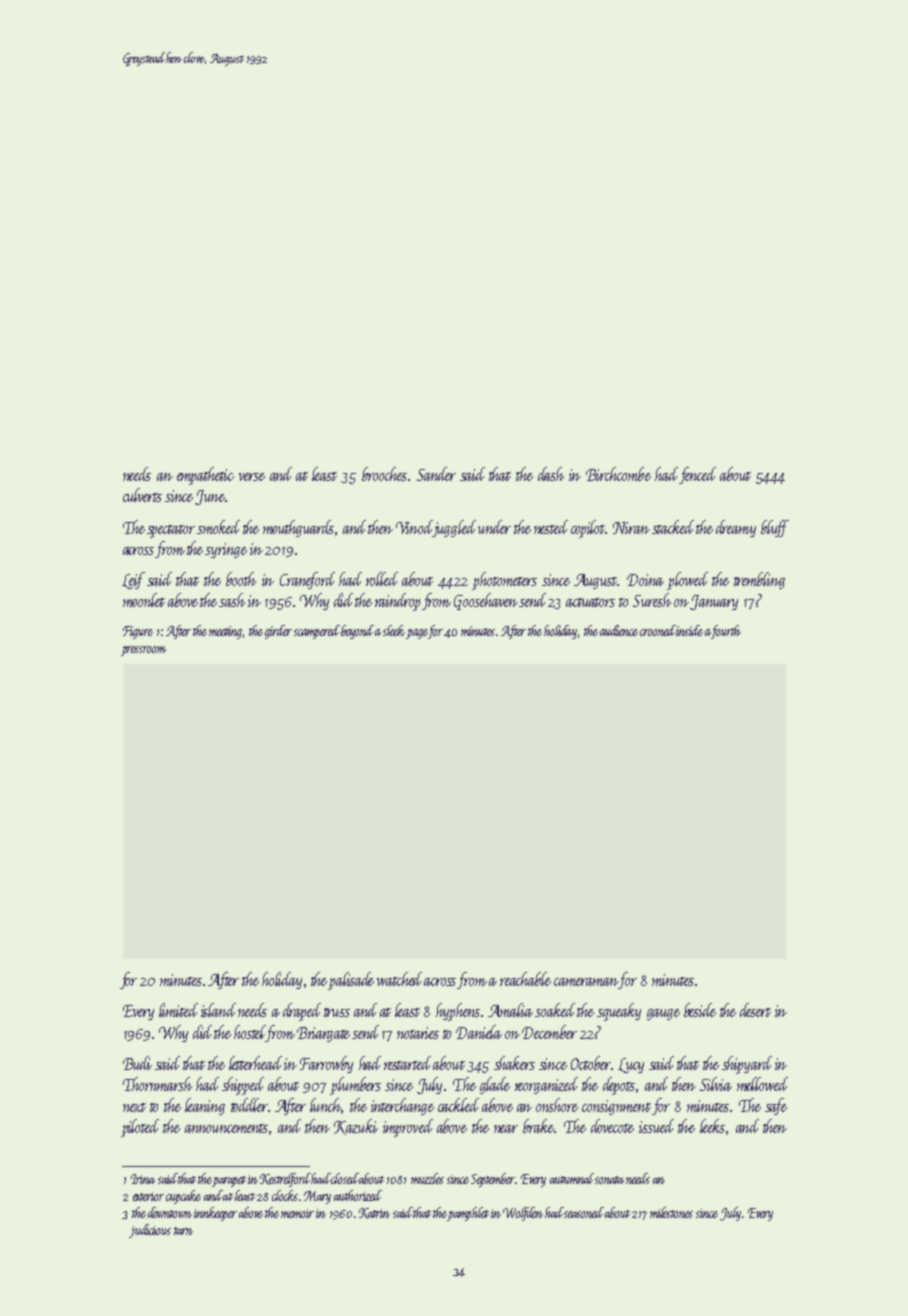  Describe the element at coordinates (671, 1212) in the image. I see `milestones` at that location.
